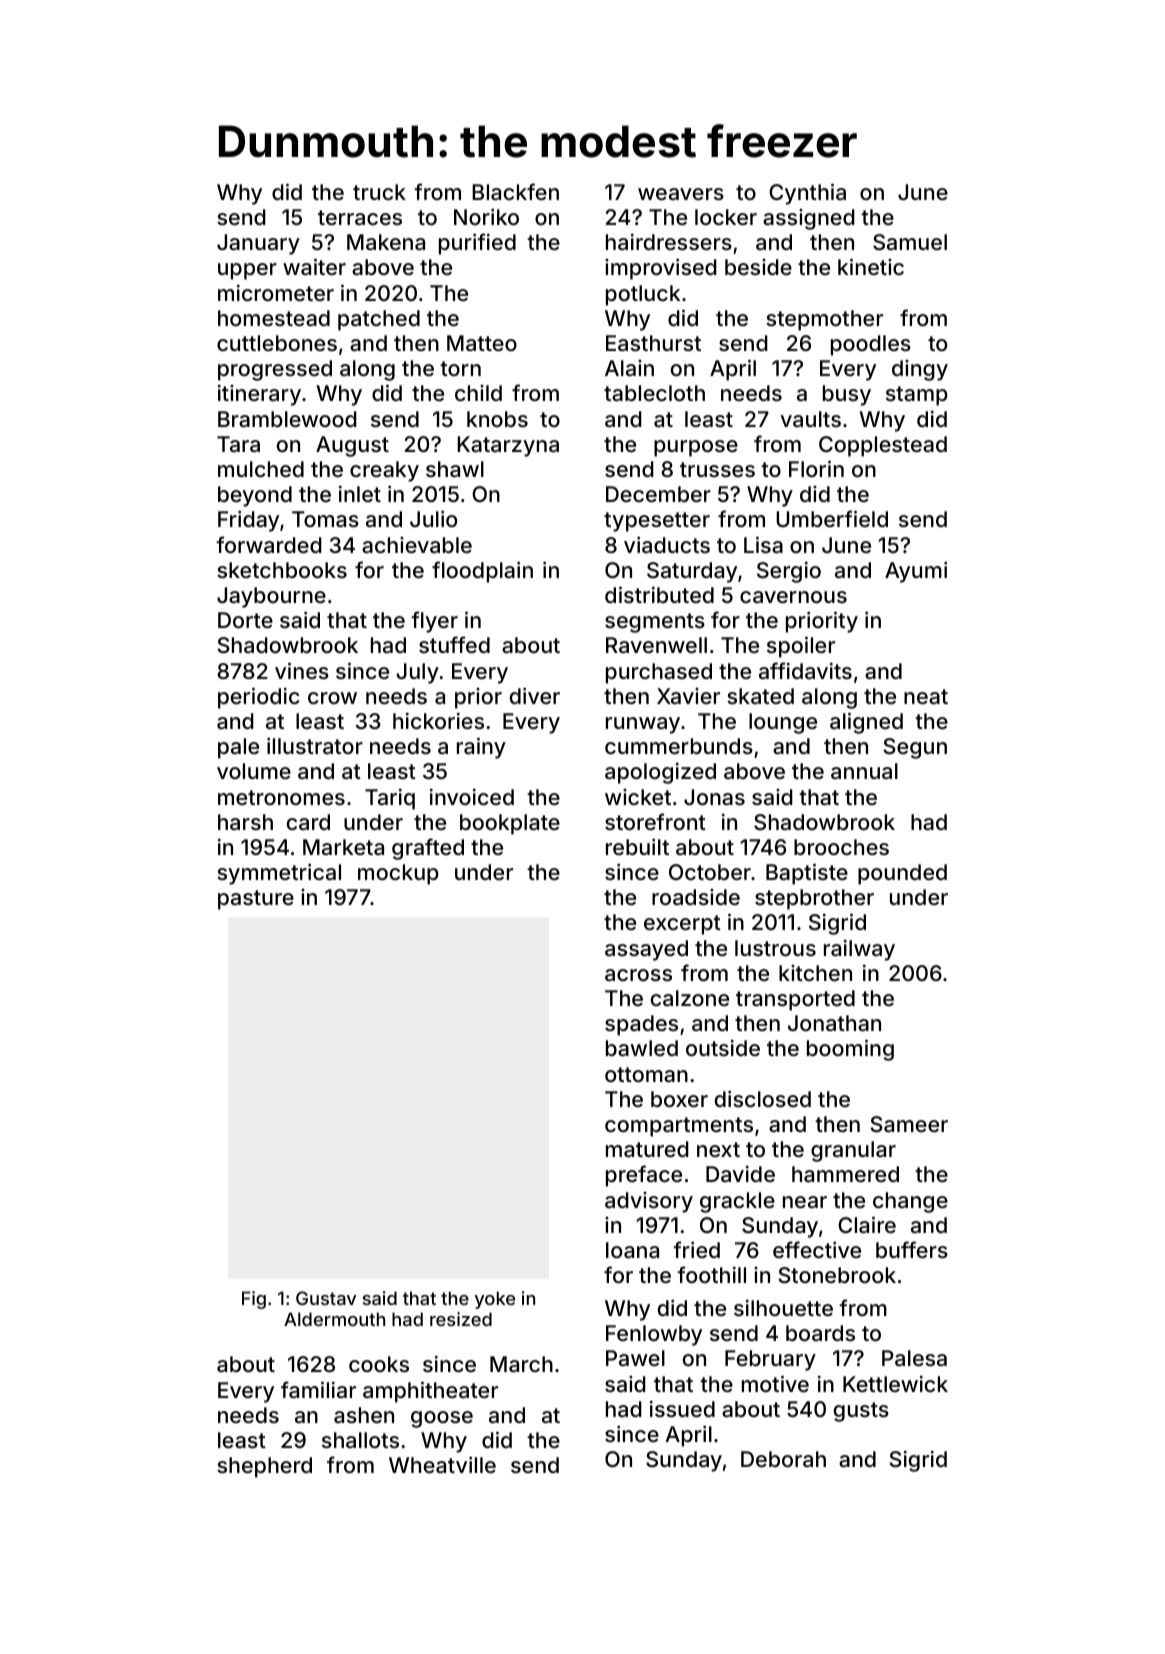 This screenshot has width=1165, height=1654. Describe the element at coordinates (667, 544) in the screenshot. I see `viaducts` at that location.
